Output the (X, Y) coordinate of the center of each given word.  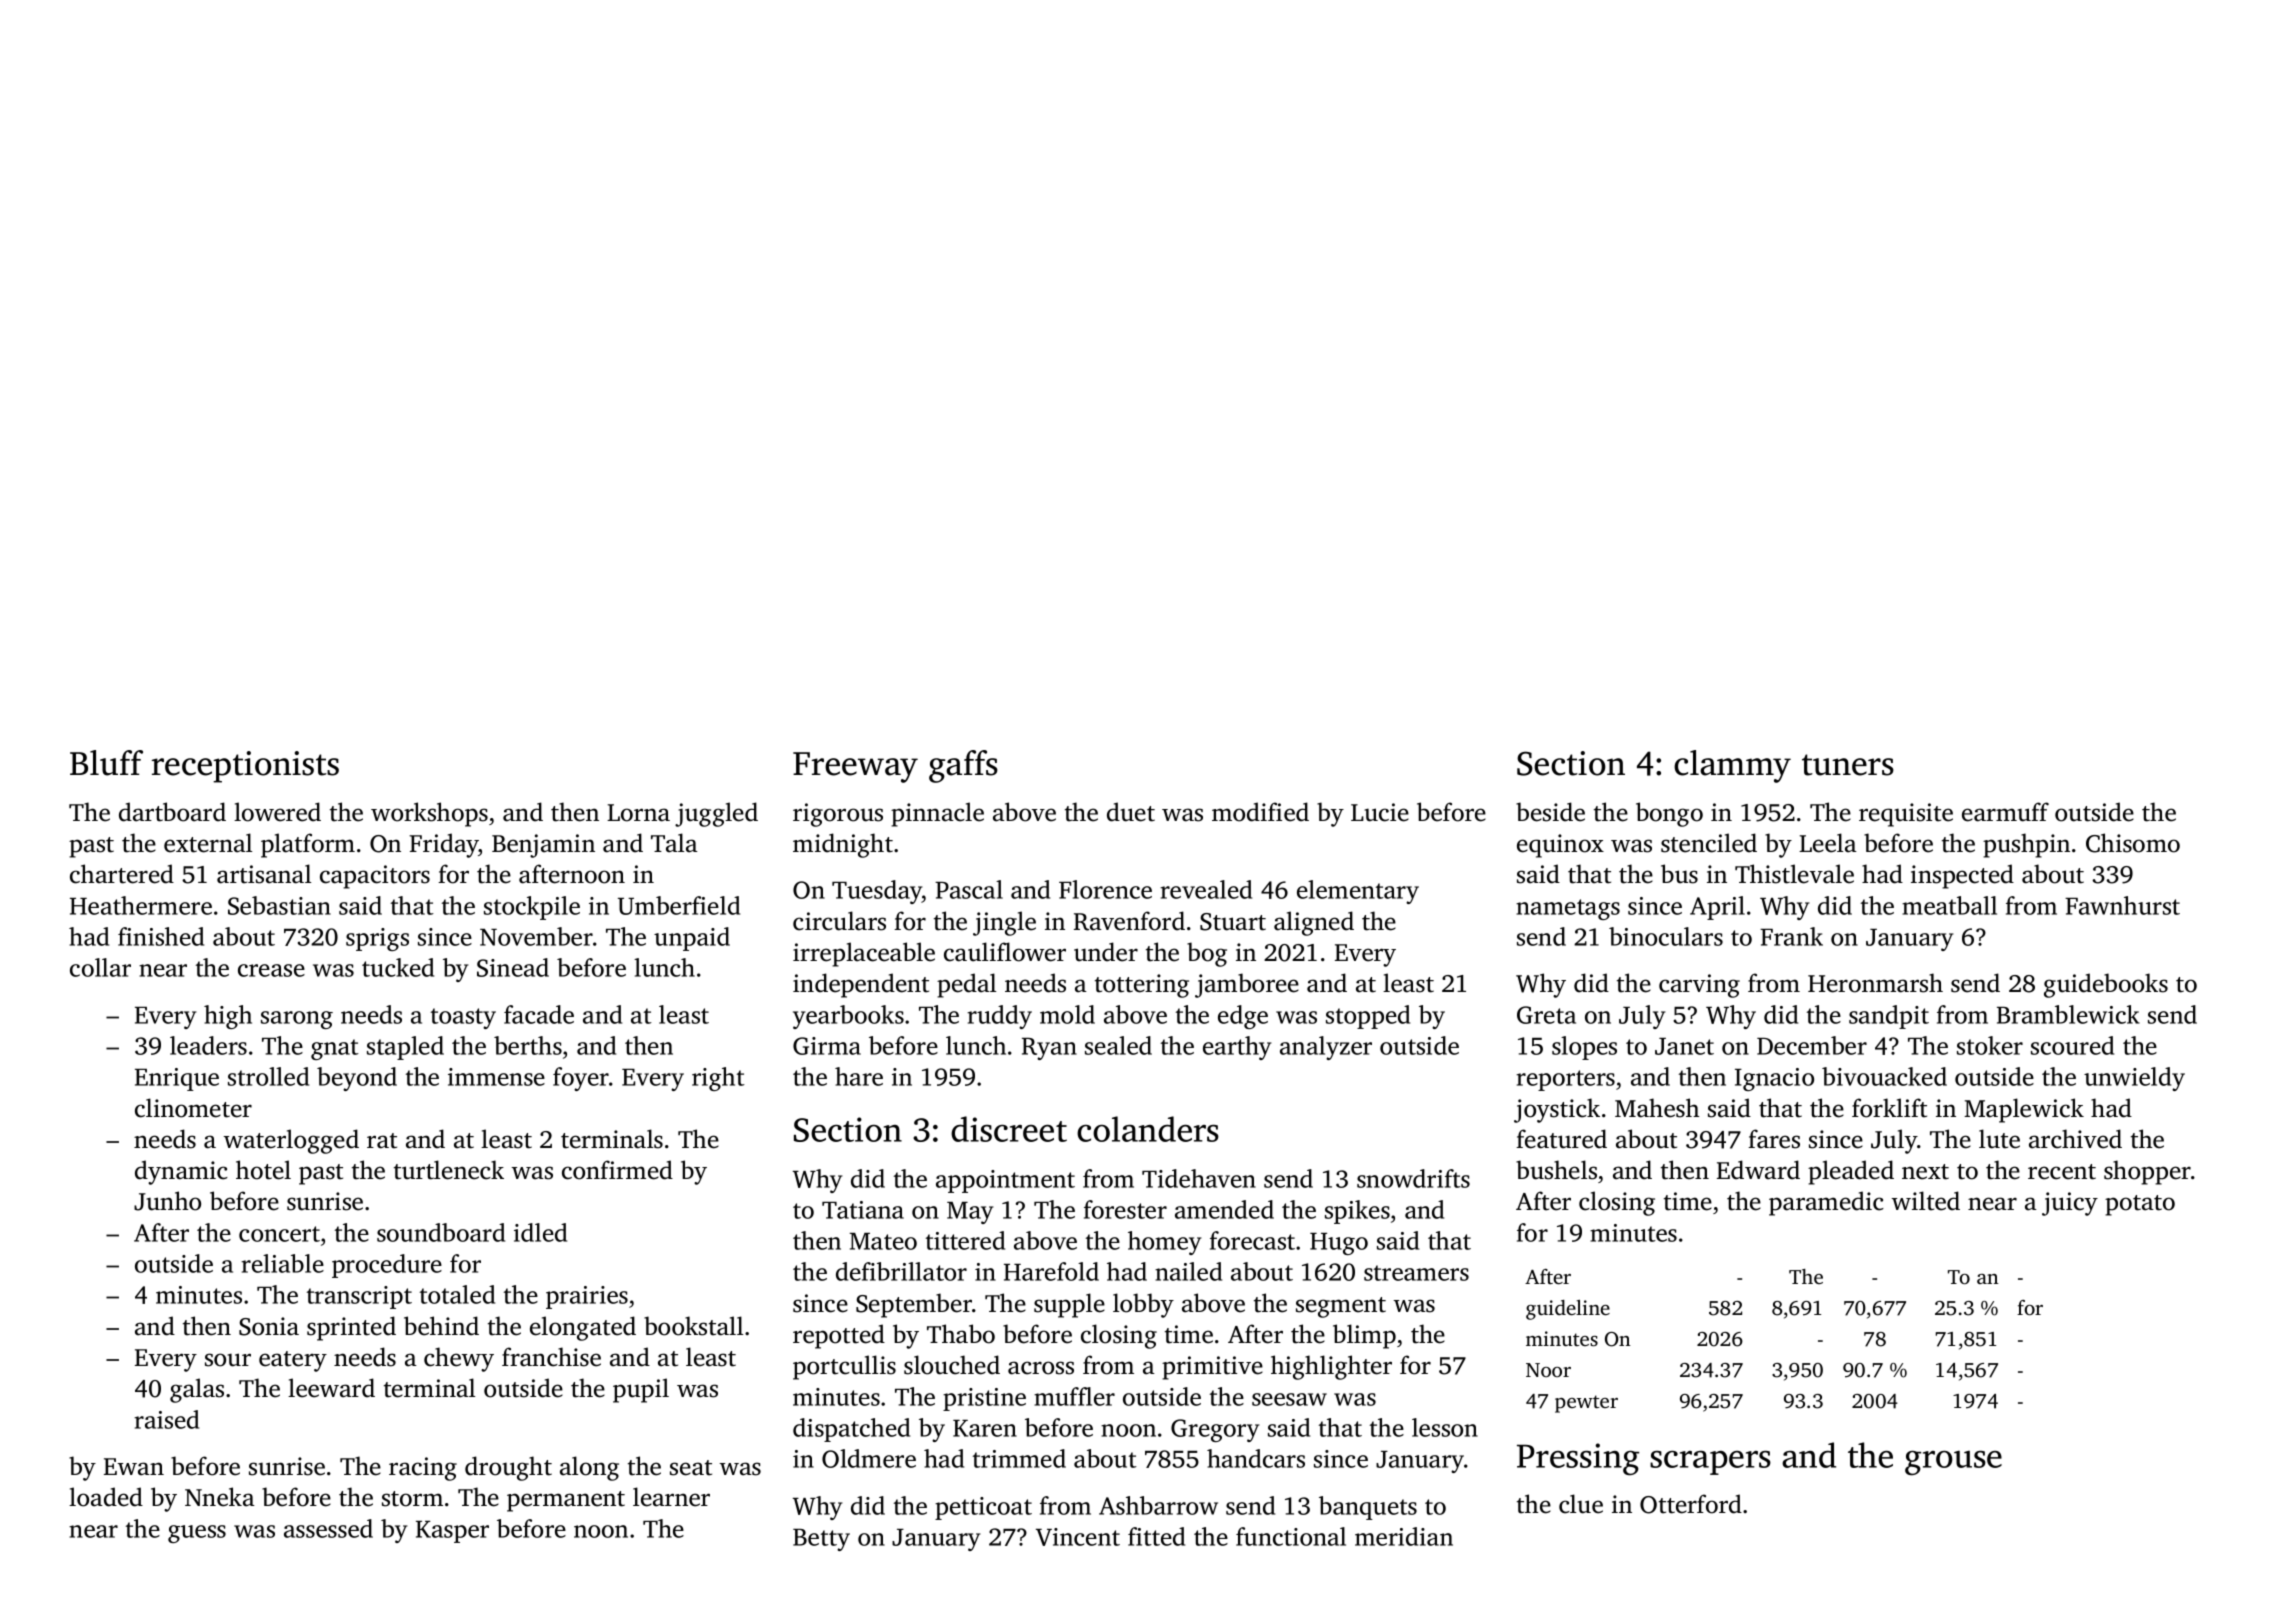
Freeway (855, 767)
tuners (1848, 765)
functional (1291, 1536)
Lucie (1380, 812)
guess (197, 1534)
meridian (1404, 1536)
